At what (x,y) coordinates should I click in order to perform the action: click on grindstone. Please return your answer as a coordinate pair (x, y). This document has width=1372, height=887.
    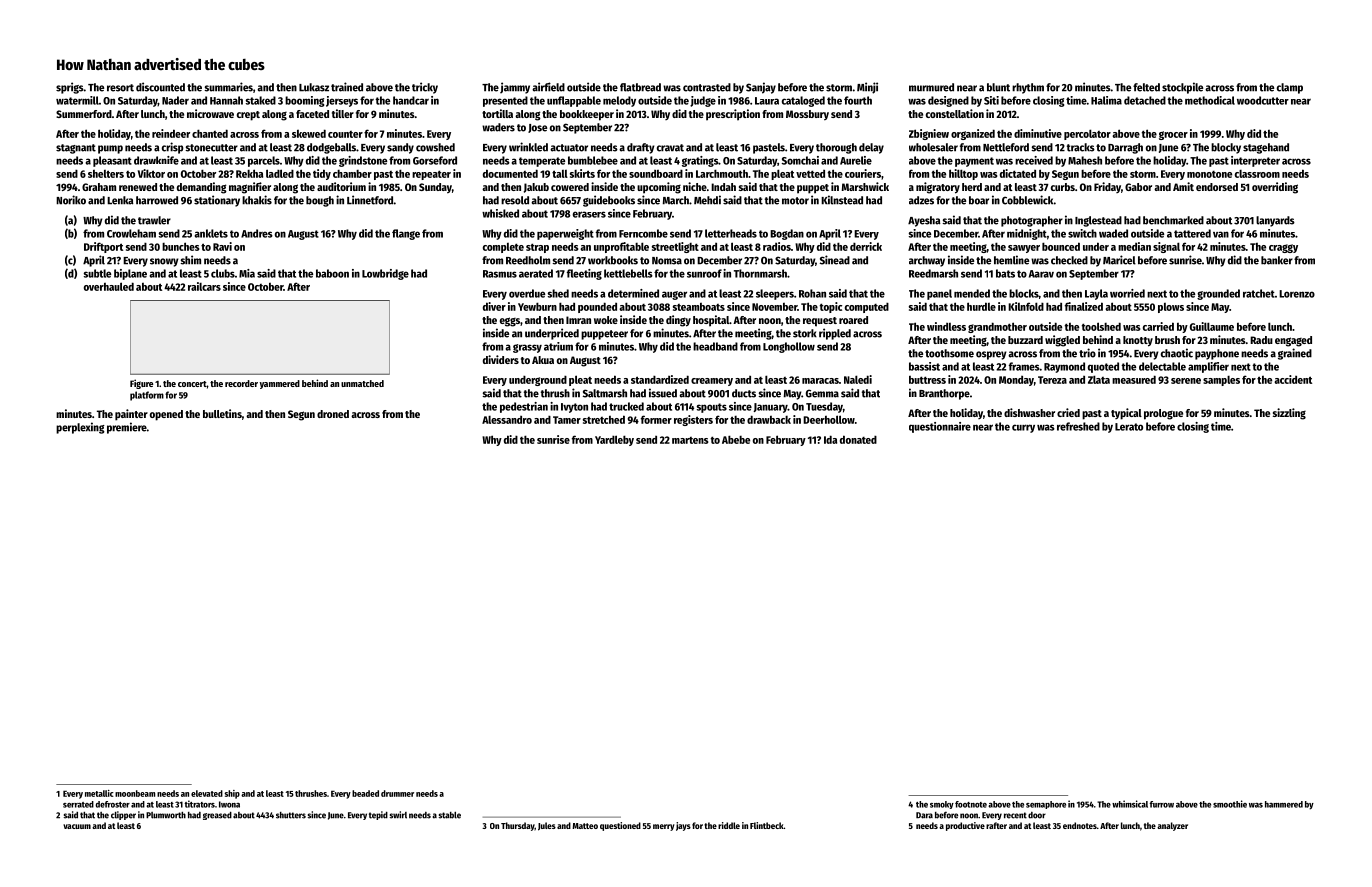
    Looking at the image, I should click on (363, 161).
